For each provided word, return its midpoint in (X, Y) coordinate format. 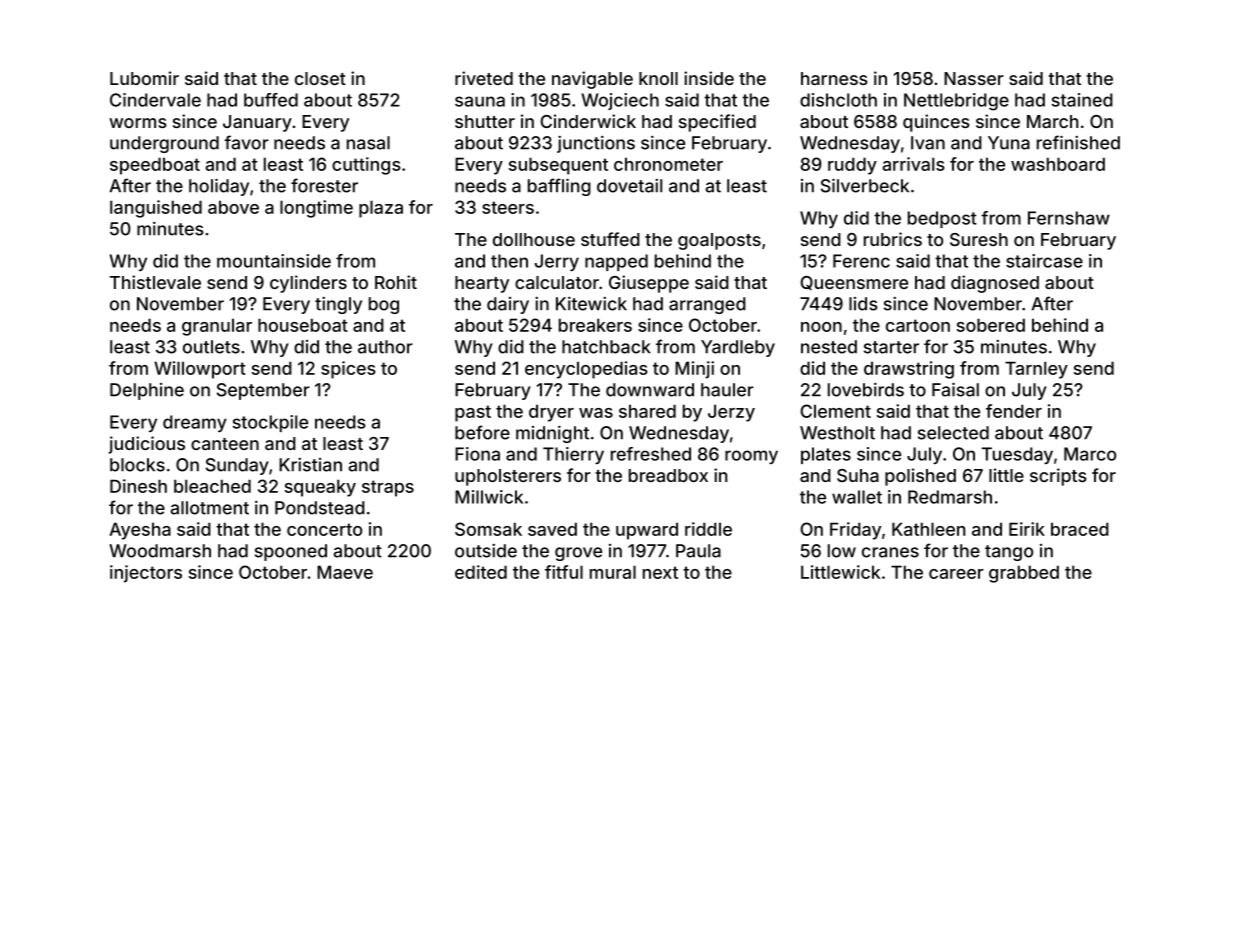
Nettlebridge (956, 102)
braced (1080, 529)
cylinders (308, 284)
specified (717, 123)
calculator (557, 282)
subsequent (558, 166)
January (257, 123)
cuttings (366, 166)
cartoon (918, 325)
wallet (857, 497)
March (1052, 121)
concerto (324, 529)
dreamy (195, 423)
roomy (751, 457)
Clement (835, 411)
